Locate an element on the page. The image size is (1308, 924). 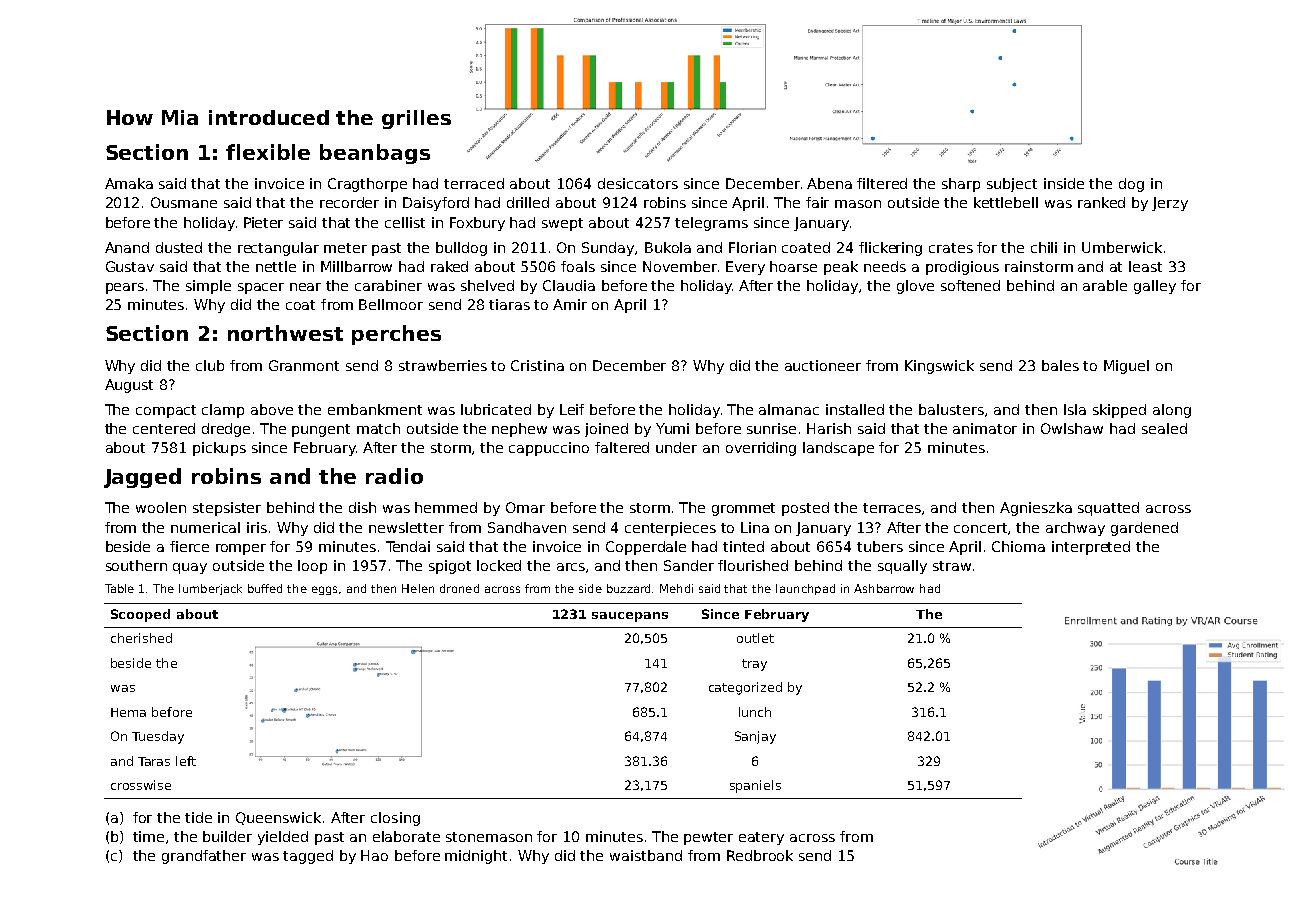
saucepans is located at coordinates (630, 617).
